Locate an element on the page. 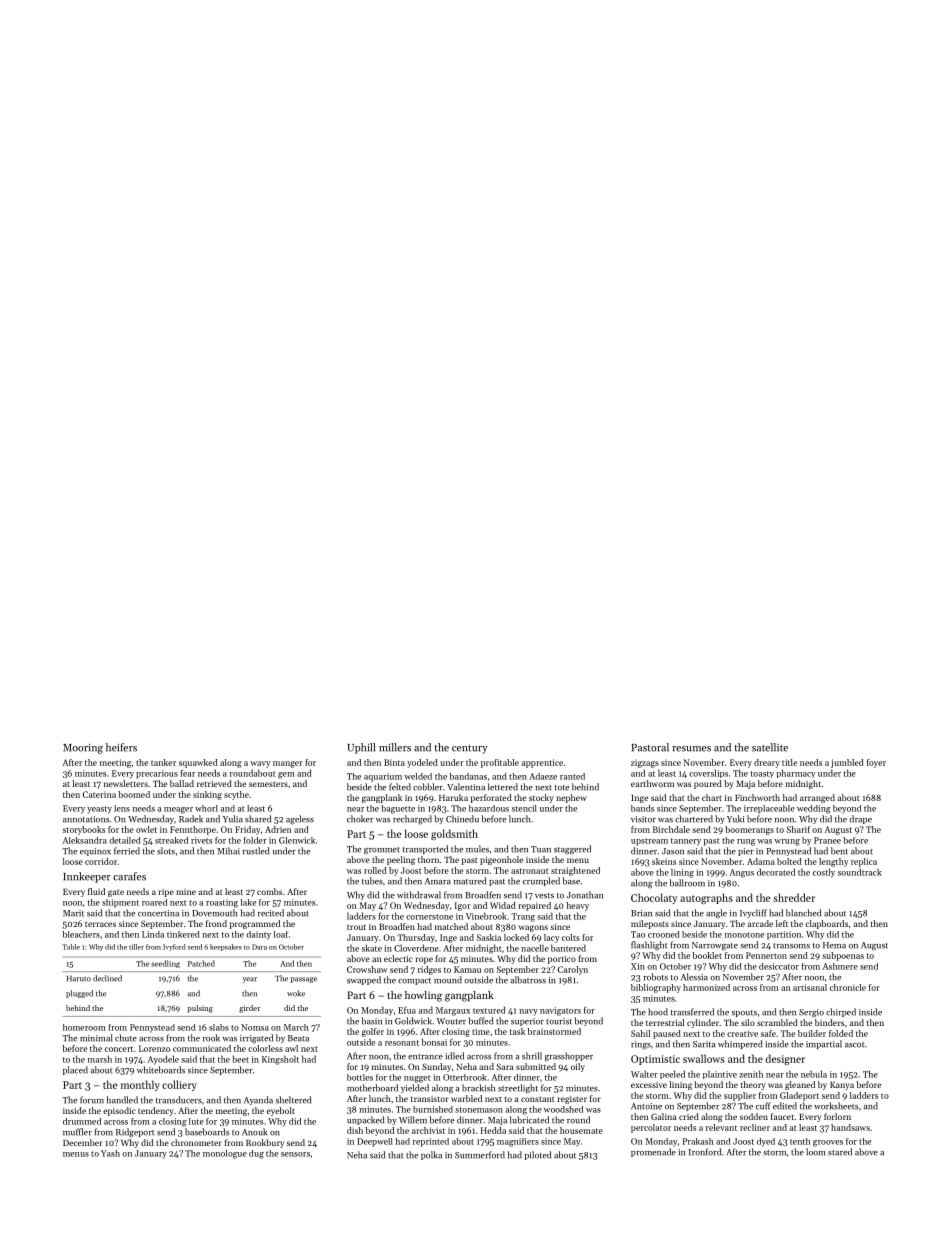 This page has width=952, height=1233. theory is located at coordinates (753, 1085).
